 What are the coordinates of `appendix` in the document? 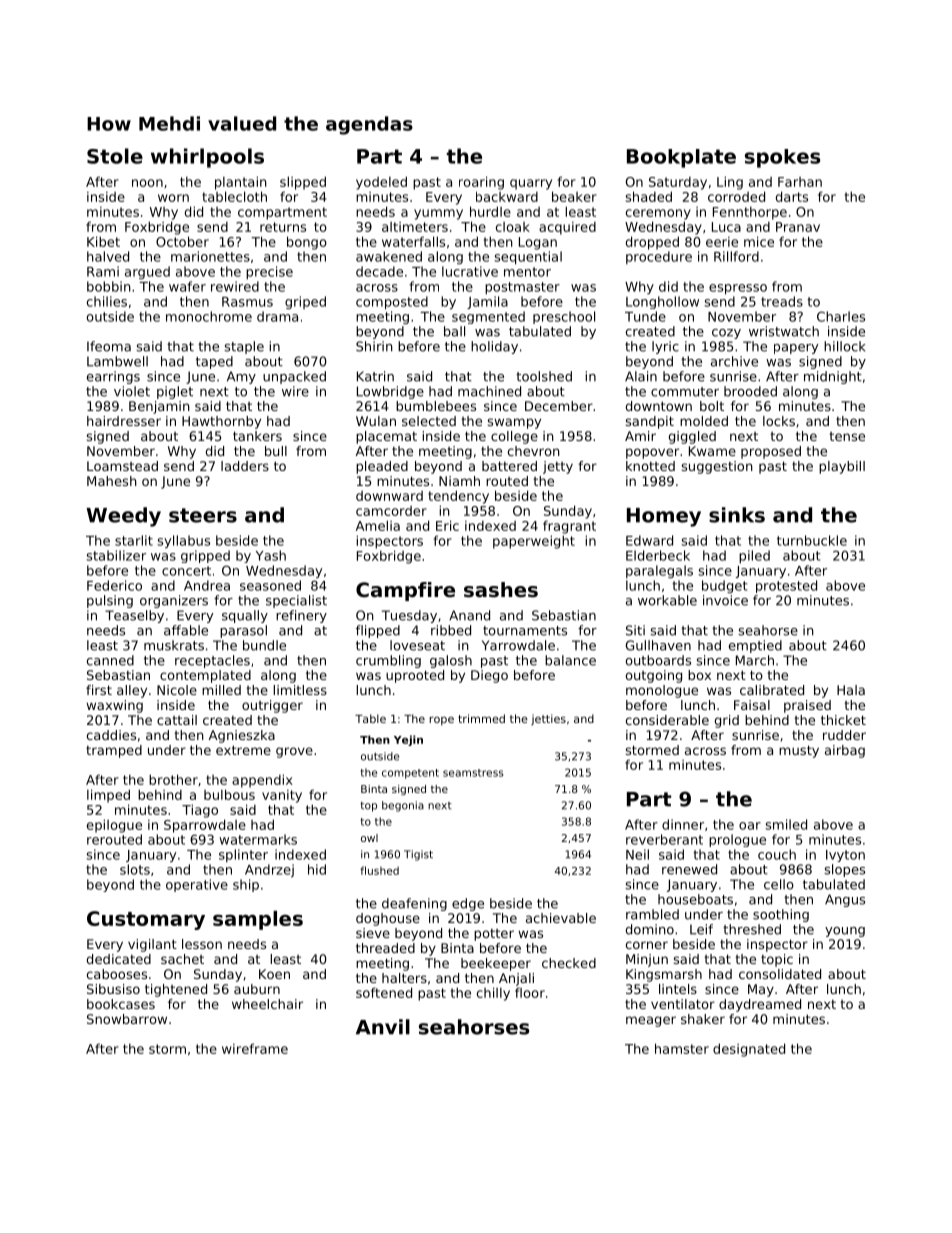 It's located at (262, 781).
